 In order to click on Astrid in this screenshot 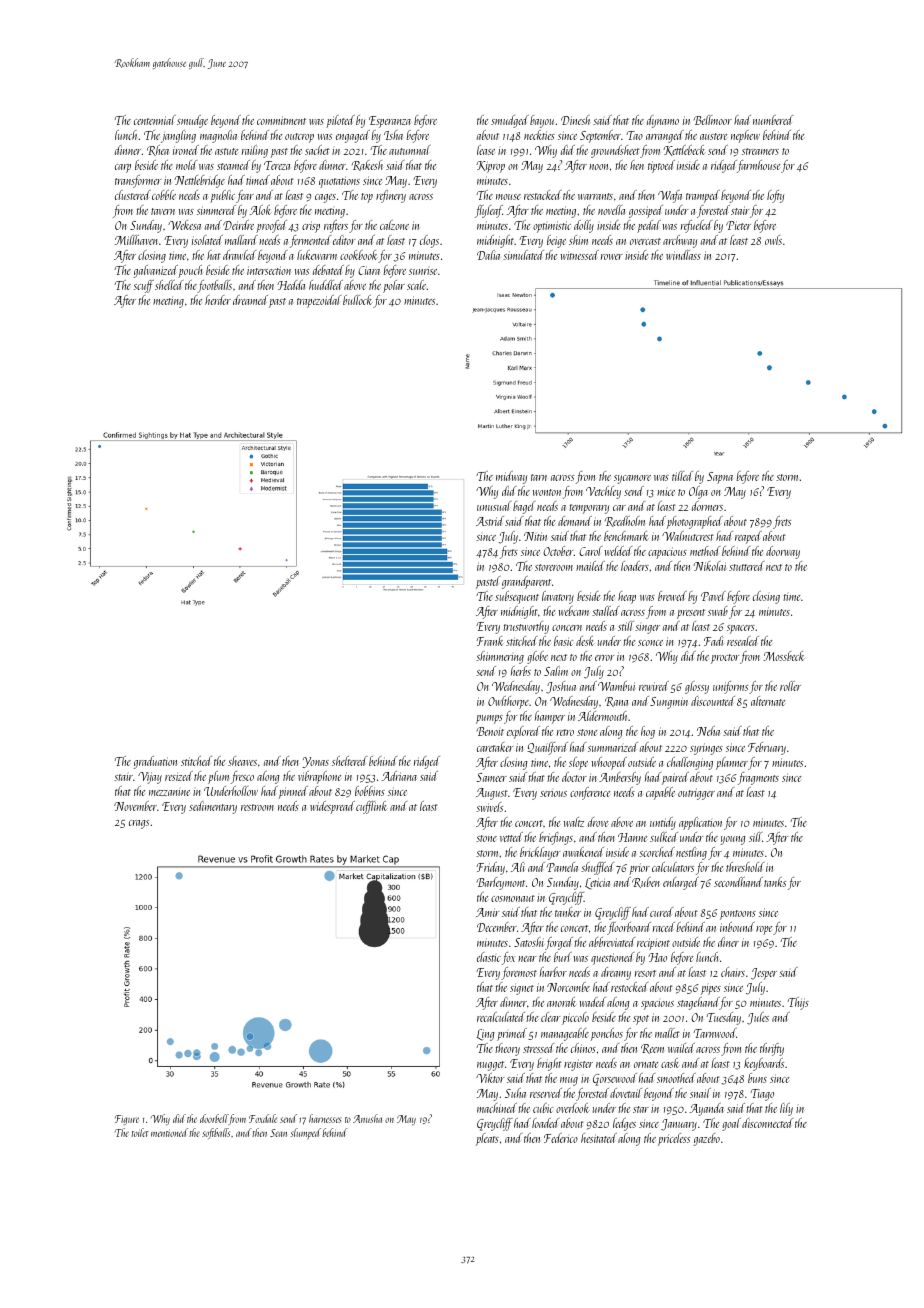, I will do `click(490, 521)`.
